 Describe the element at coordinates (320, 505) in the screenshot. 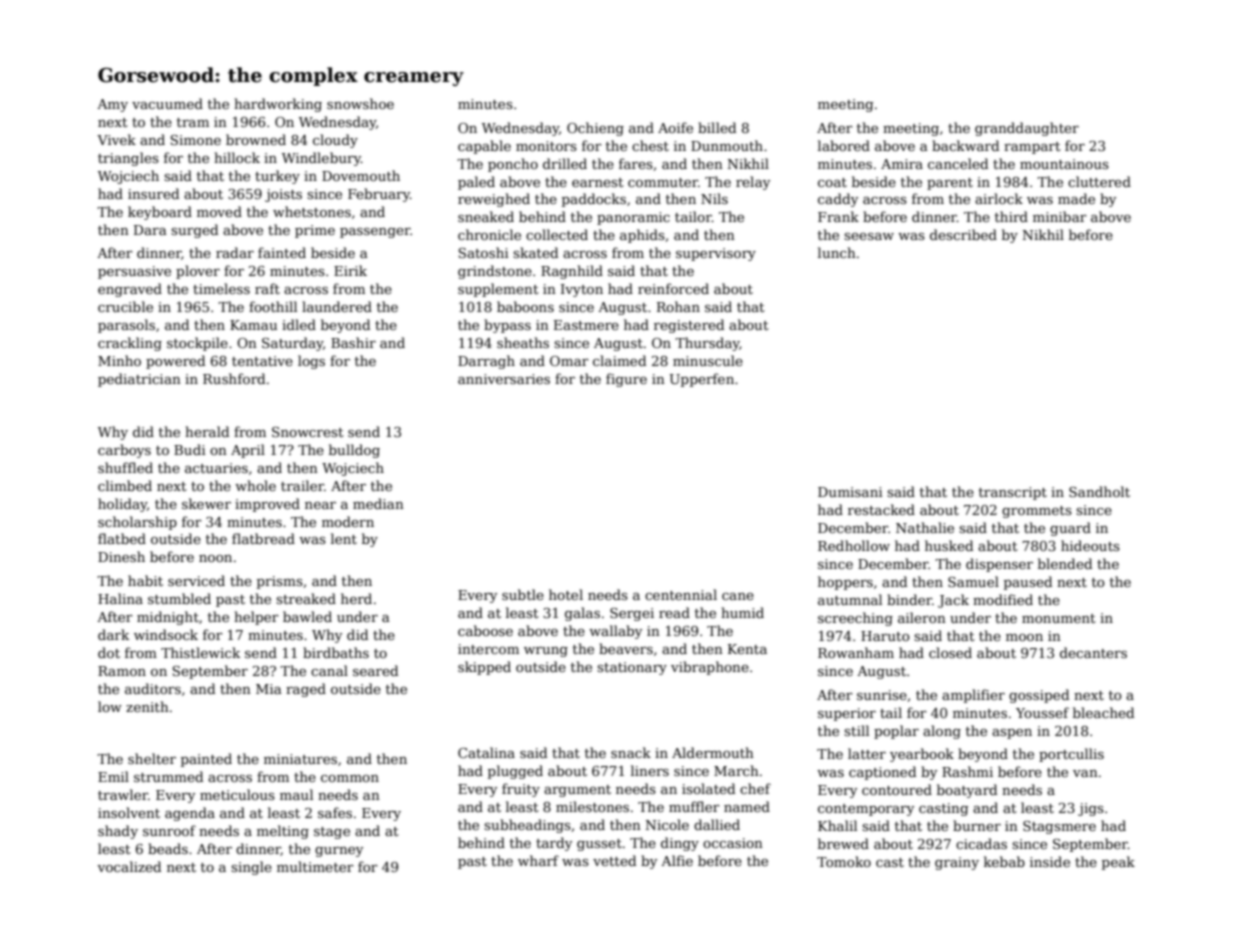

I see `near` at that location.
